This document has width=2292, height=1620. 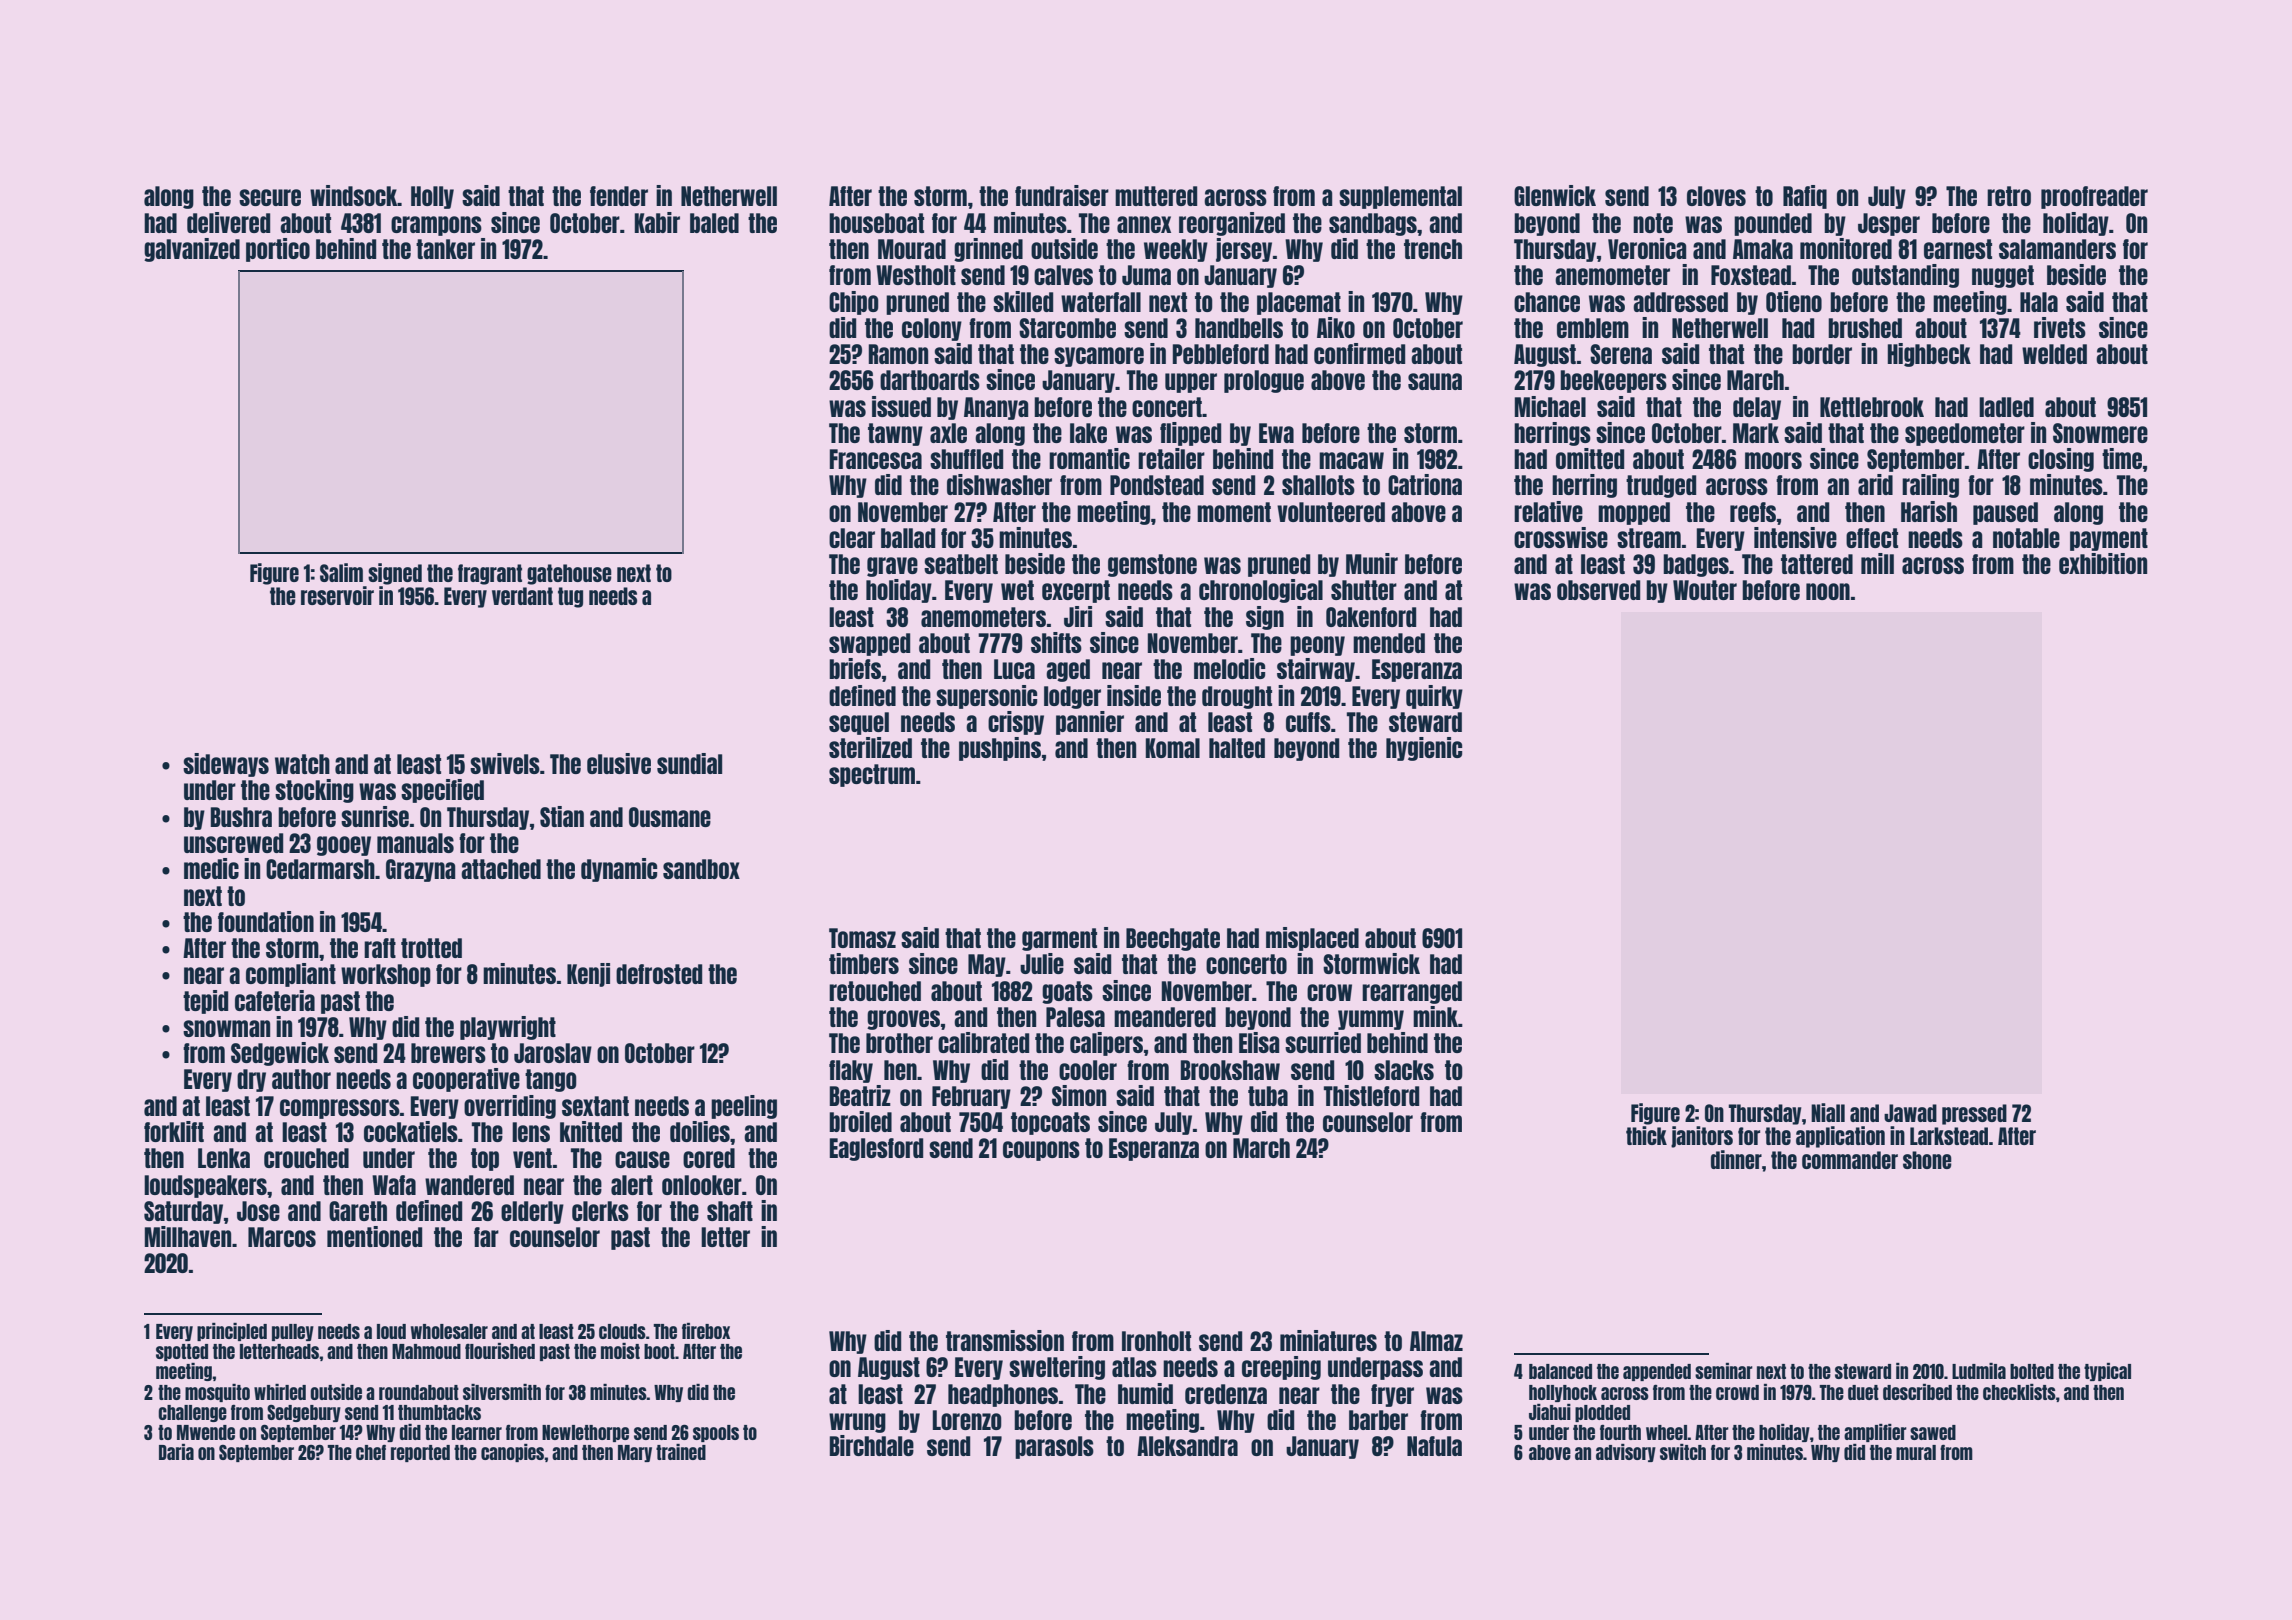 What do you see at coordinates (1805, 197) in the document?
I see `Rafiq` at bounding box center [1805, 197].
